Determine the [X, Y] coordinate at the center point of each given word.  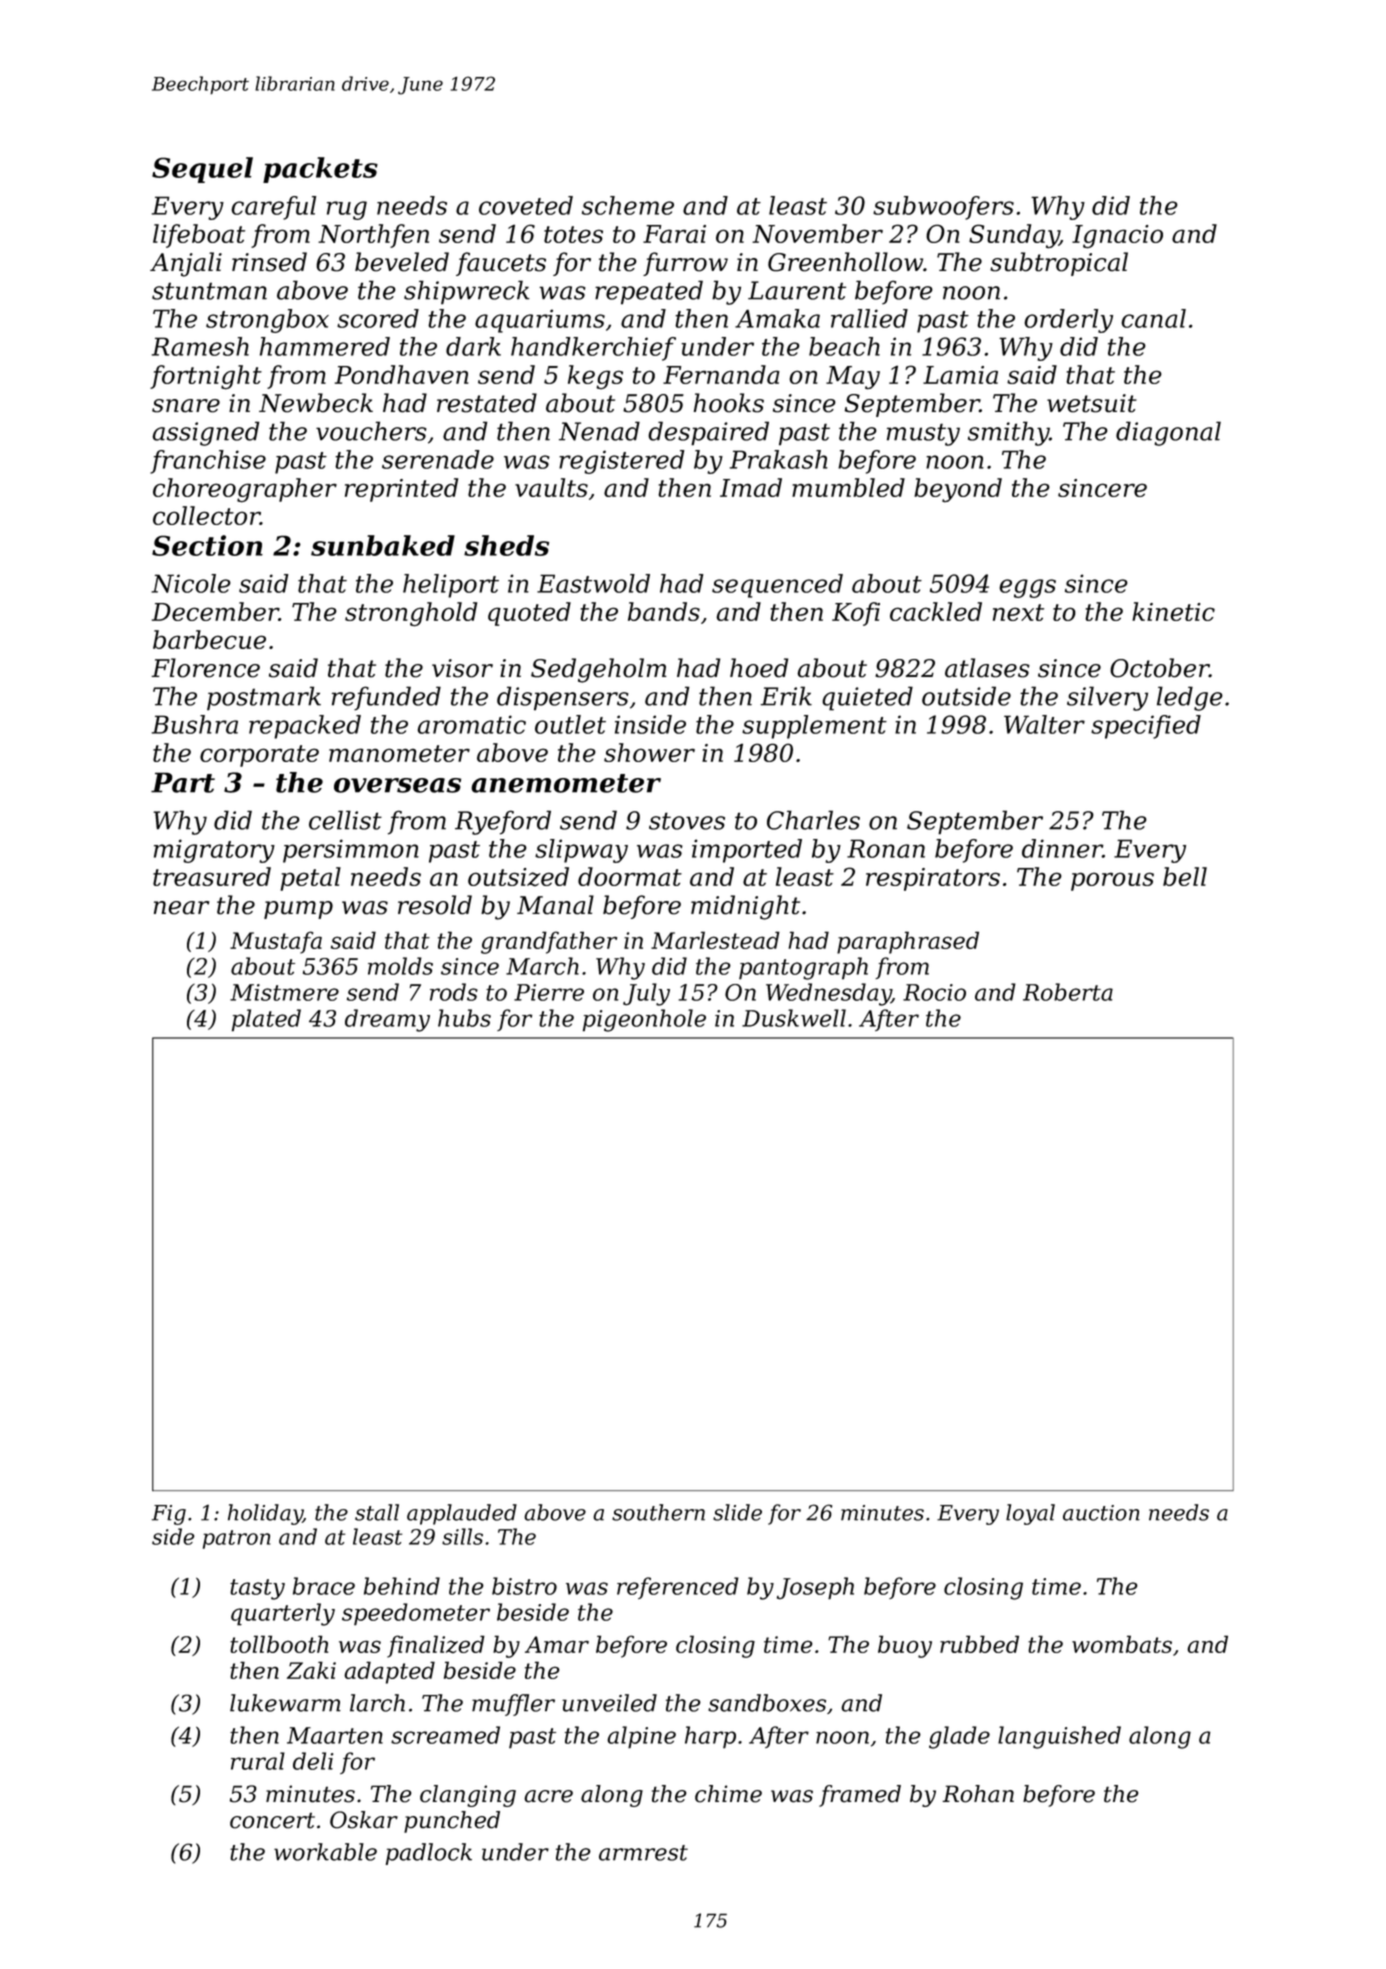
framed [860, 1796]
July [646, 994]
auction [1101, 1513]
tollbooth [279, 1644]
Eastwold [593, 583]
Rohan [978, 1794]
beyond [958, 490]
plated [266, 1020]
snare [186, 406]
